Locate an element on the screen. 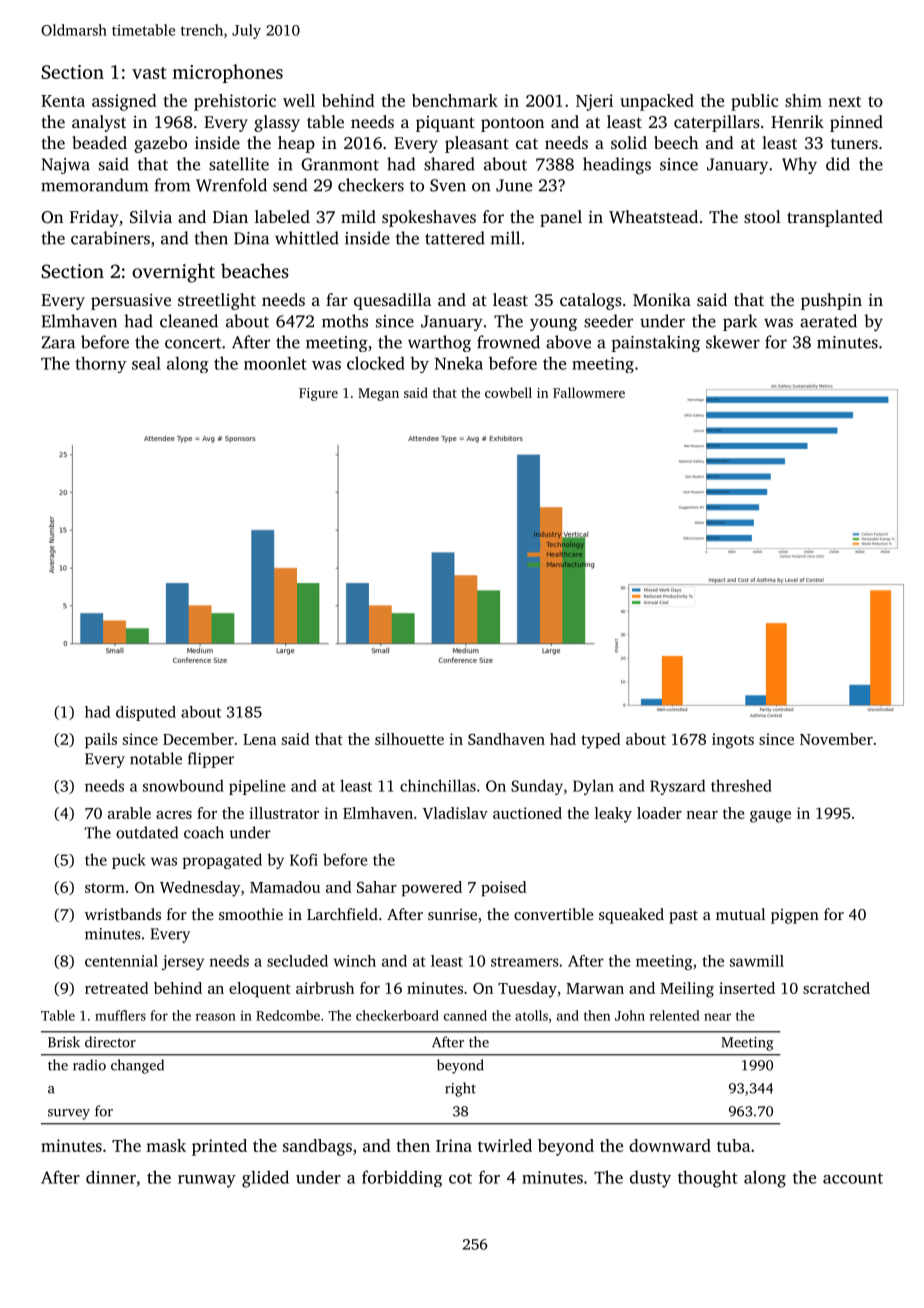 The image size is (924, 1308). Sandhaven is located at coordinates (506, 739).
